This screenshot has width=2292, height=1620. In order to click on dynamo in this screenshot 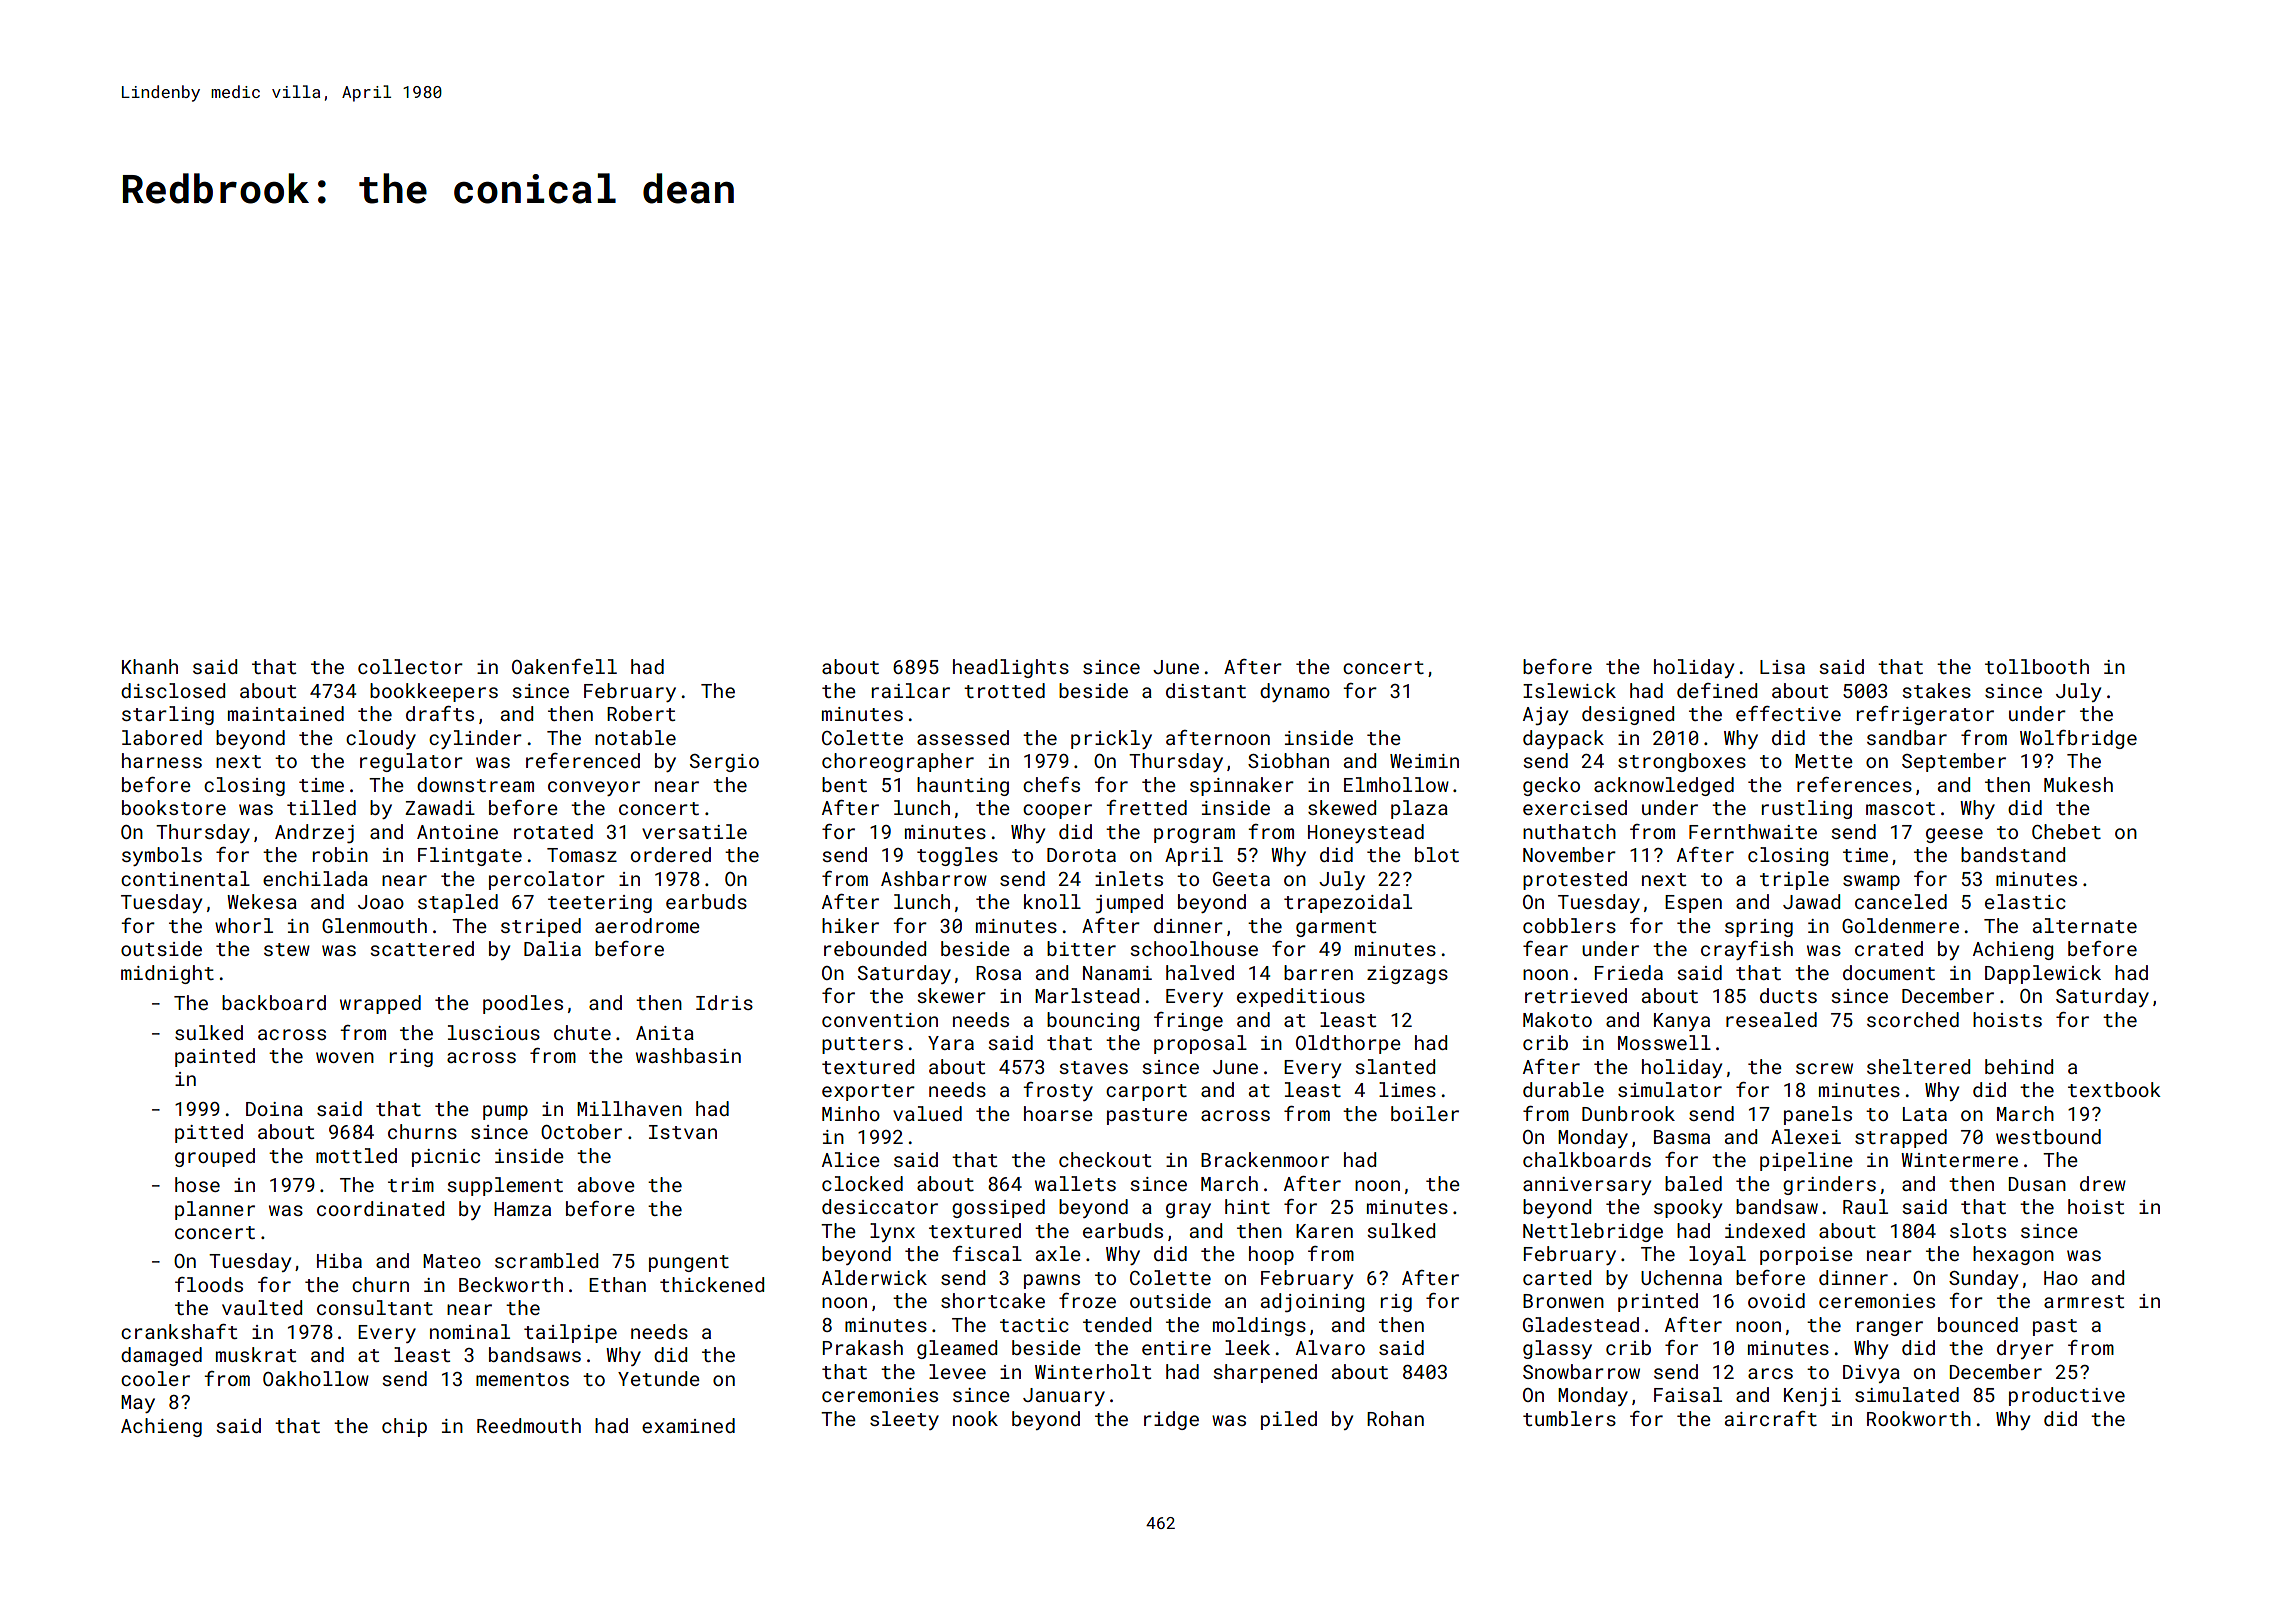, I will do `click(1295, 692)`.
